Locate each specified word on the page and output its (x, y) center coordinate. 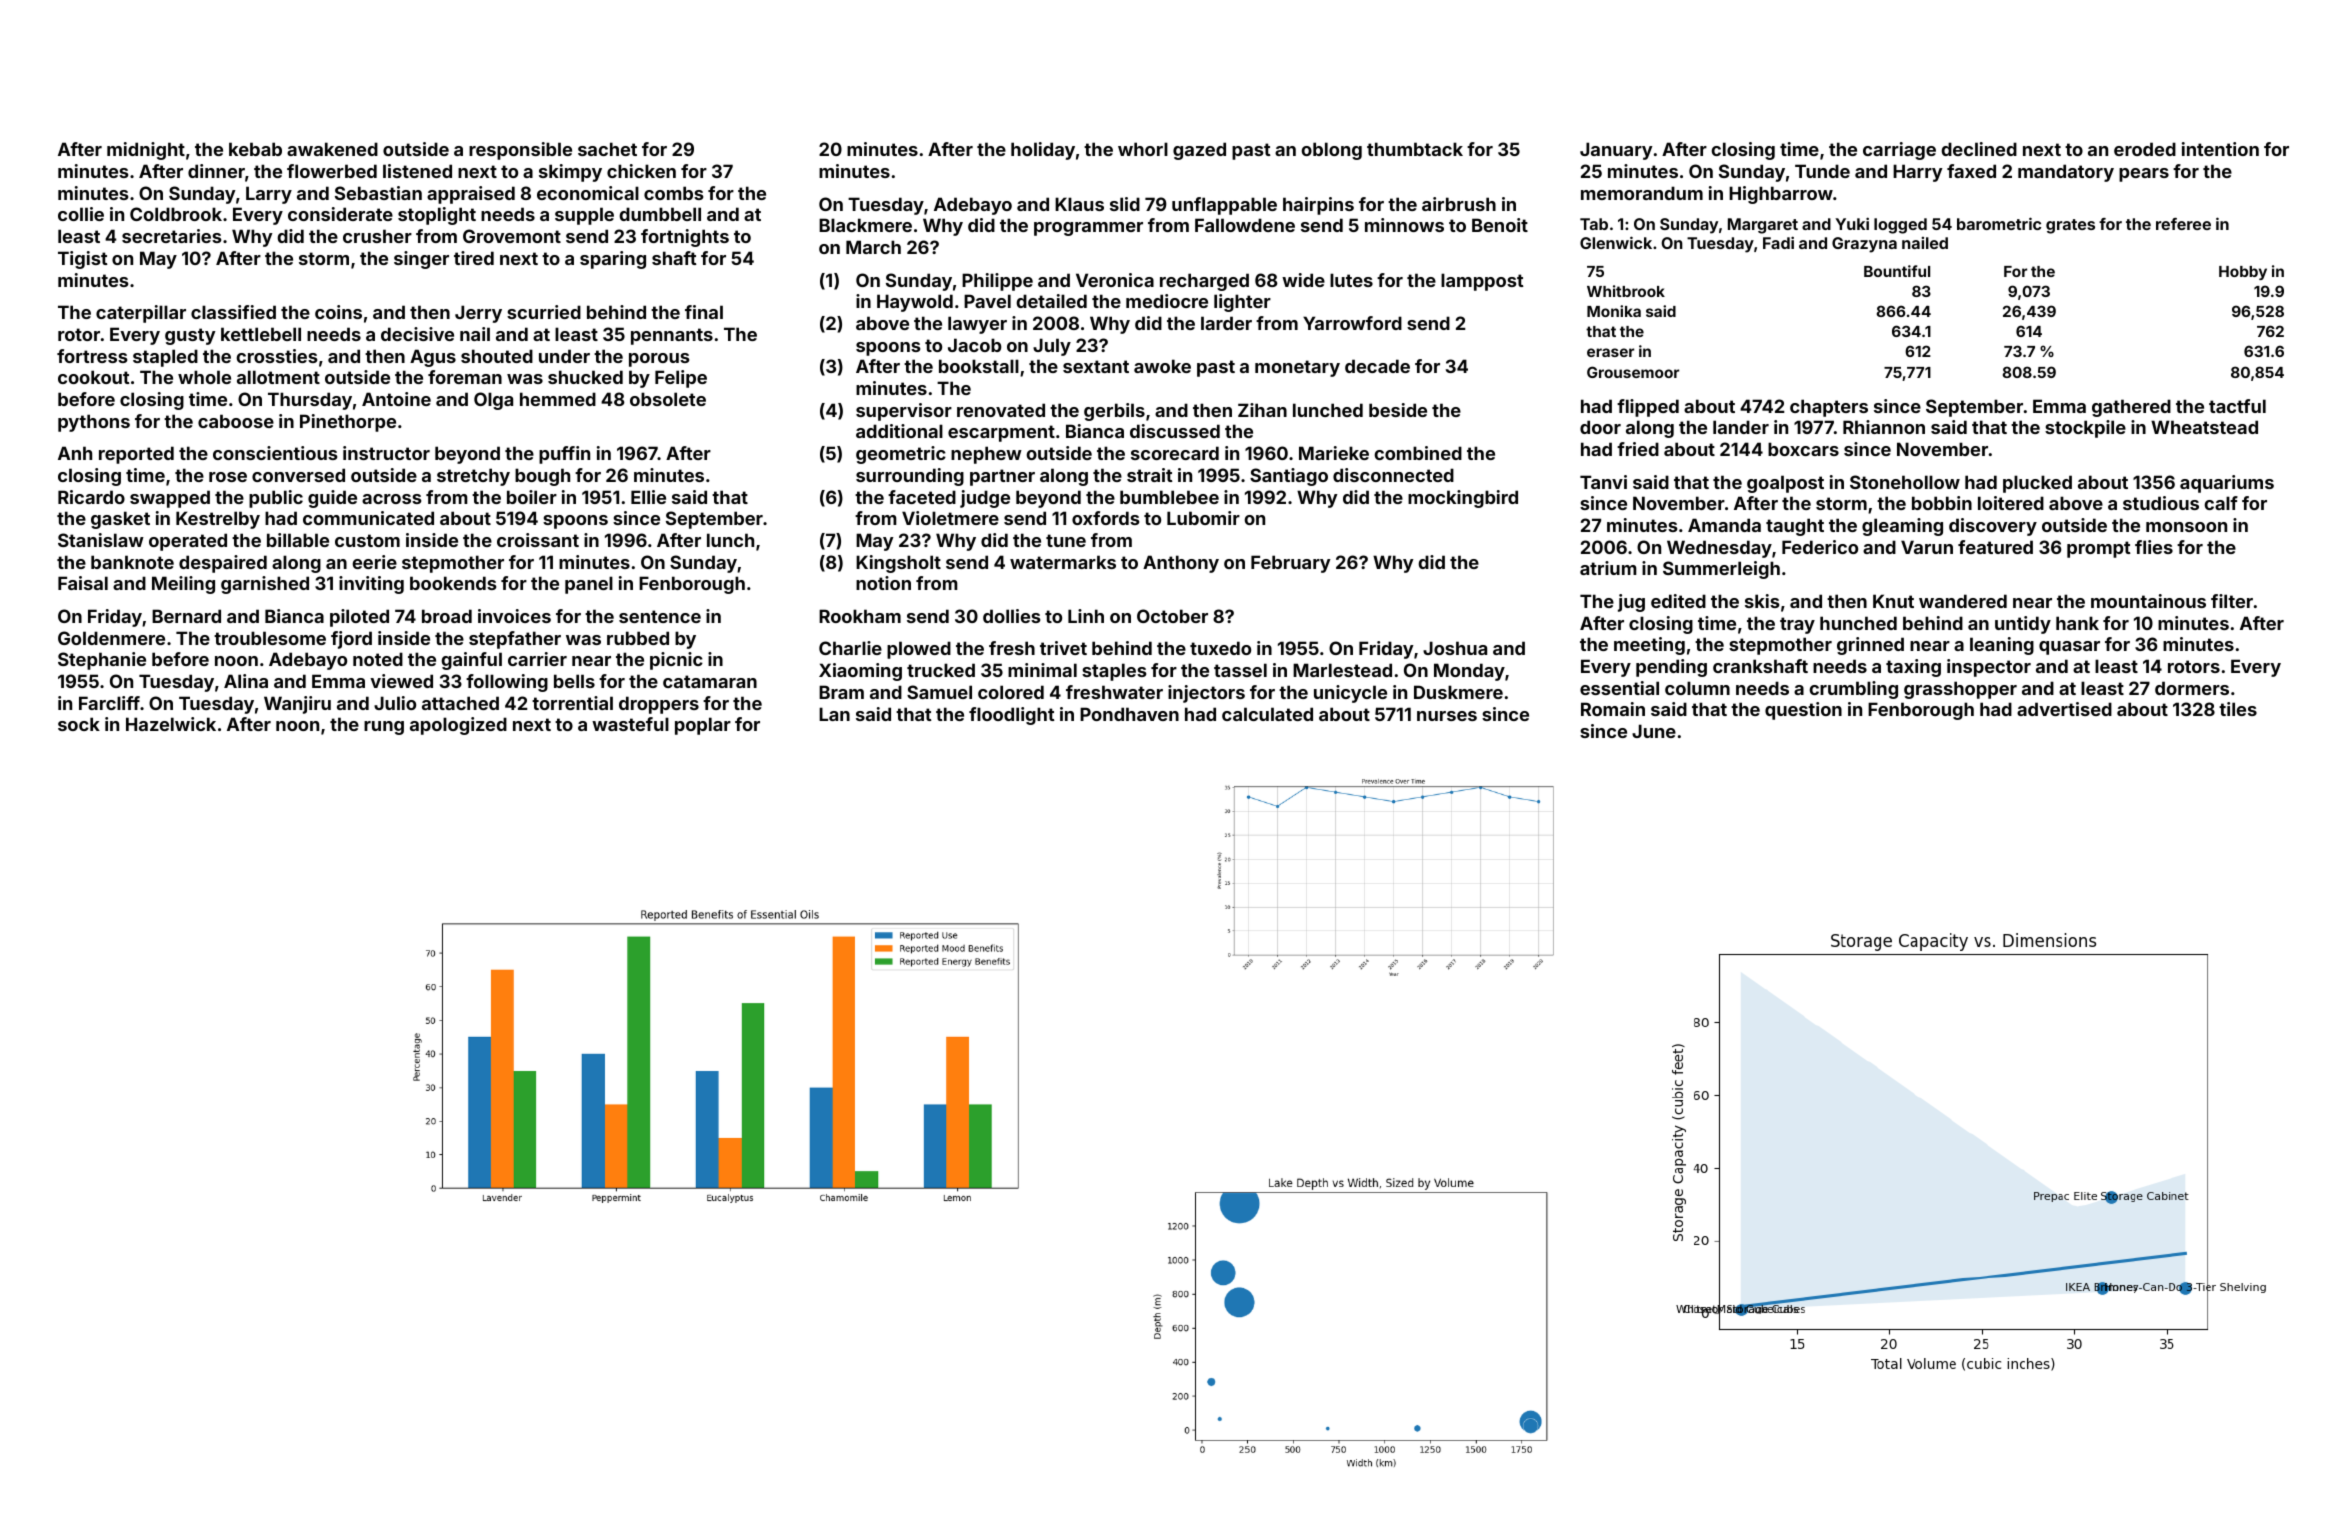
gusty (190, 336)
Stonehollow (1905, 482)
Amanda (1724, 525)
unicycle (1350, 694)
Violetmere (950, 518)
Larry (269, 195)
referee (2183, 224)
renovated (1001, 410)
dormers (2192, 688)
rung (384, 728)
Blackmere (865, 225)
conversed (298, 475)
